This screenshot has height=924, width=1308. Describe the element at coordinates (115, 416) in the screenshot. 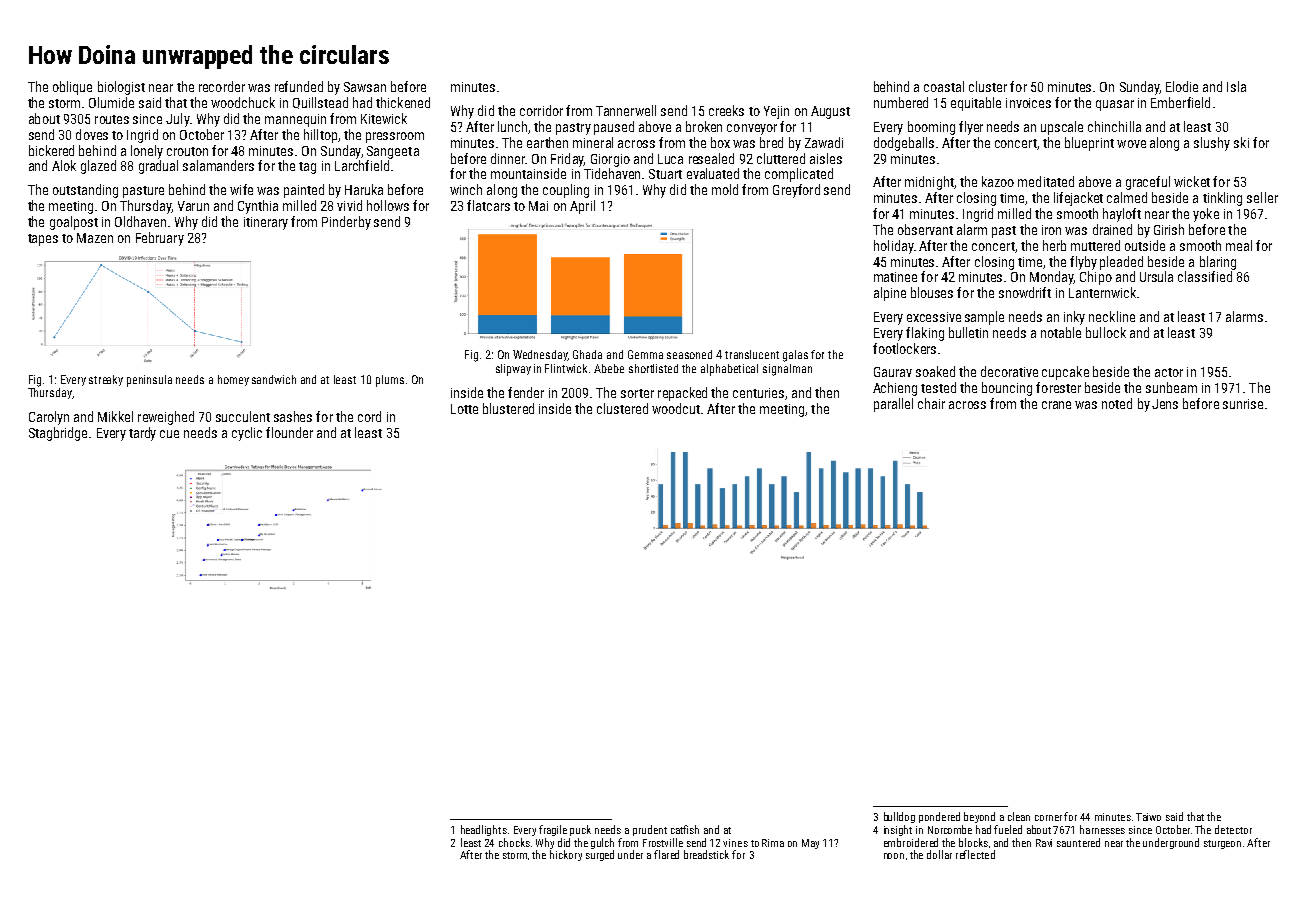

I see `Mikkel` at that location.
